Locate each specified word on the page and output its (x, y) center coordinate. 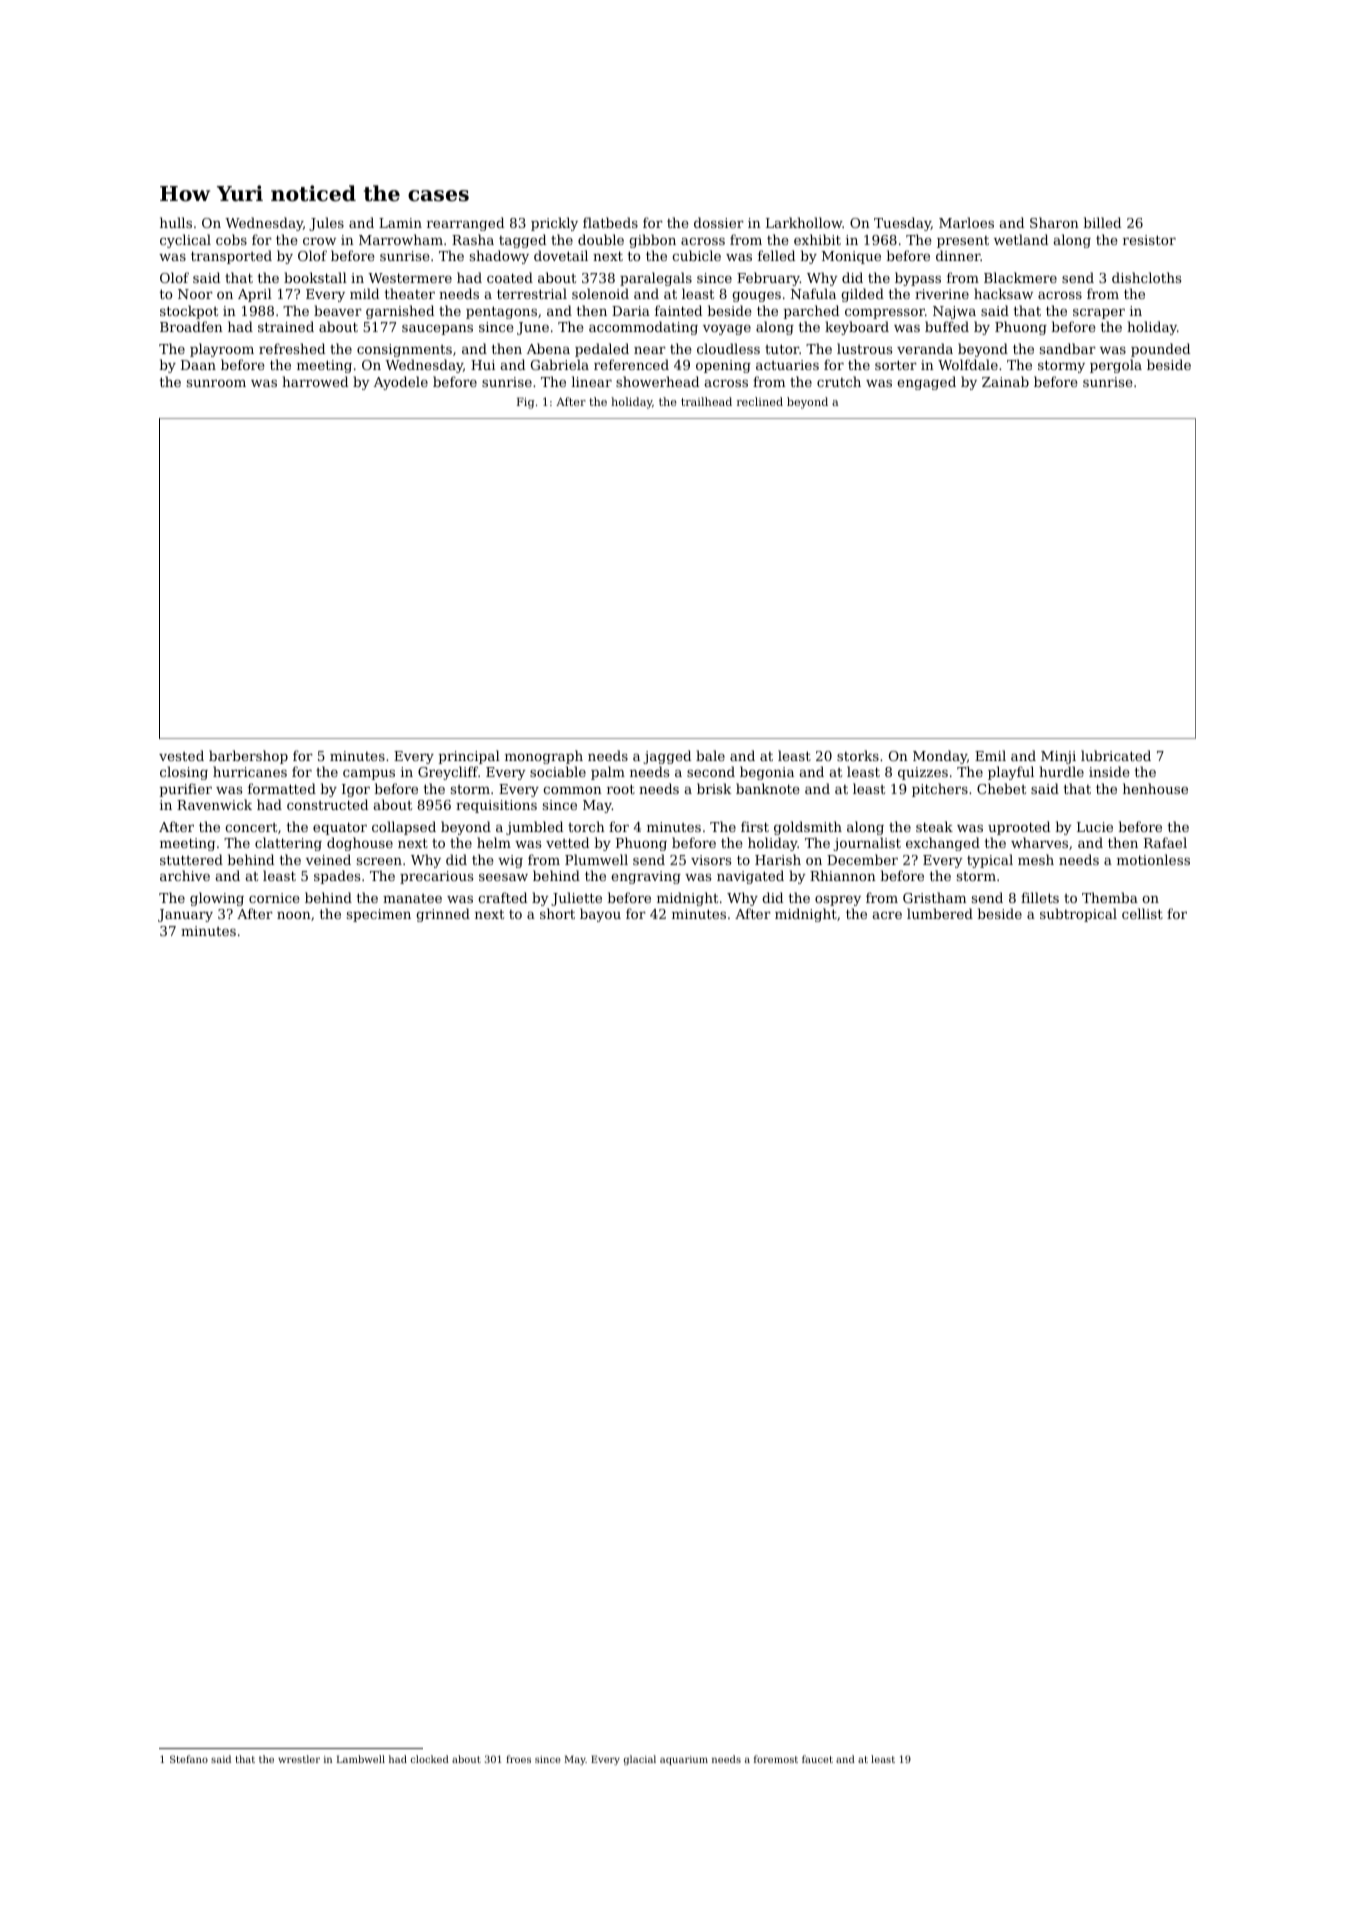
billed (1102, 222)
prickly (554, 224)
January (185, 915)
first (755, 826)
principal (469, 757)
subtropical (1078, 915)
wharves (1039, 842)
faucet (817, 1759)
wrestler (299, 1759)
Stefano (189, 1759)
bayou (600, 915)
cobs (231, 239)
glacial (640, 1760)
